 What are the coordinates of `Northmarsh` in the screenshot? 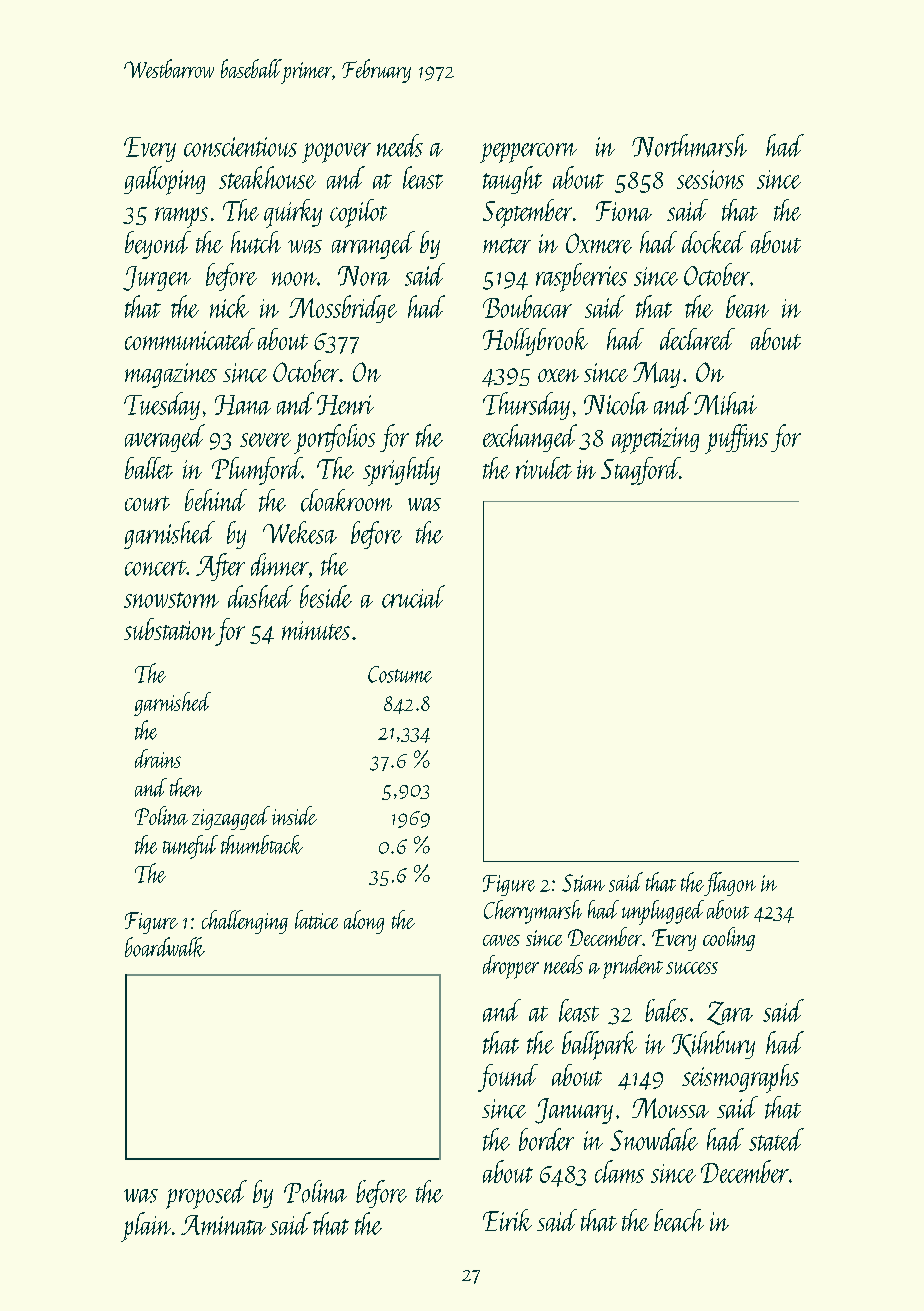 It's located at (689, 145).
